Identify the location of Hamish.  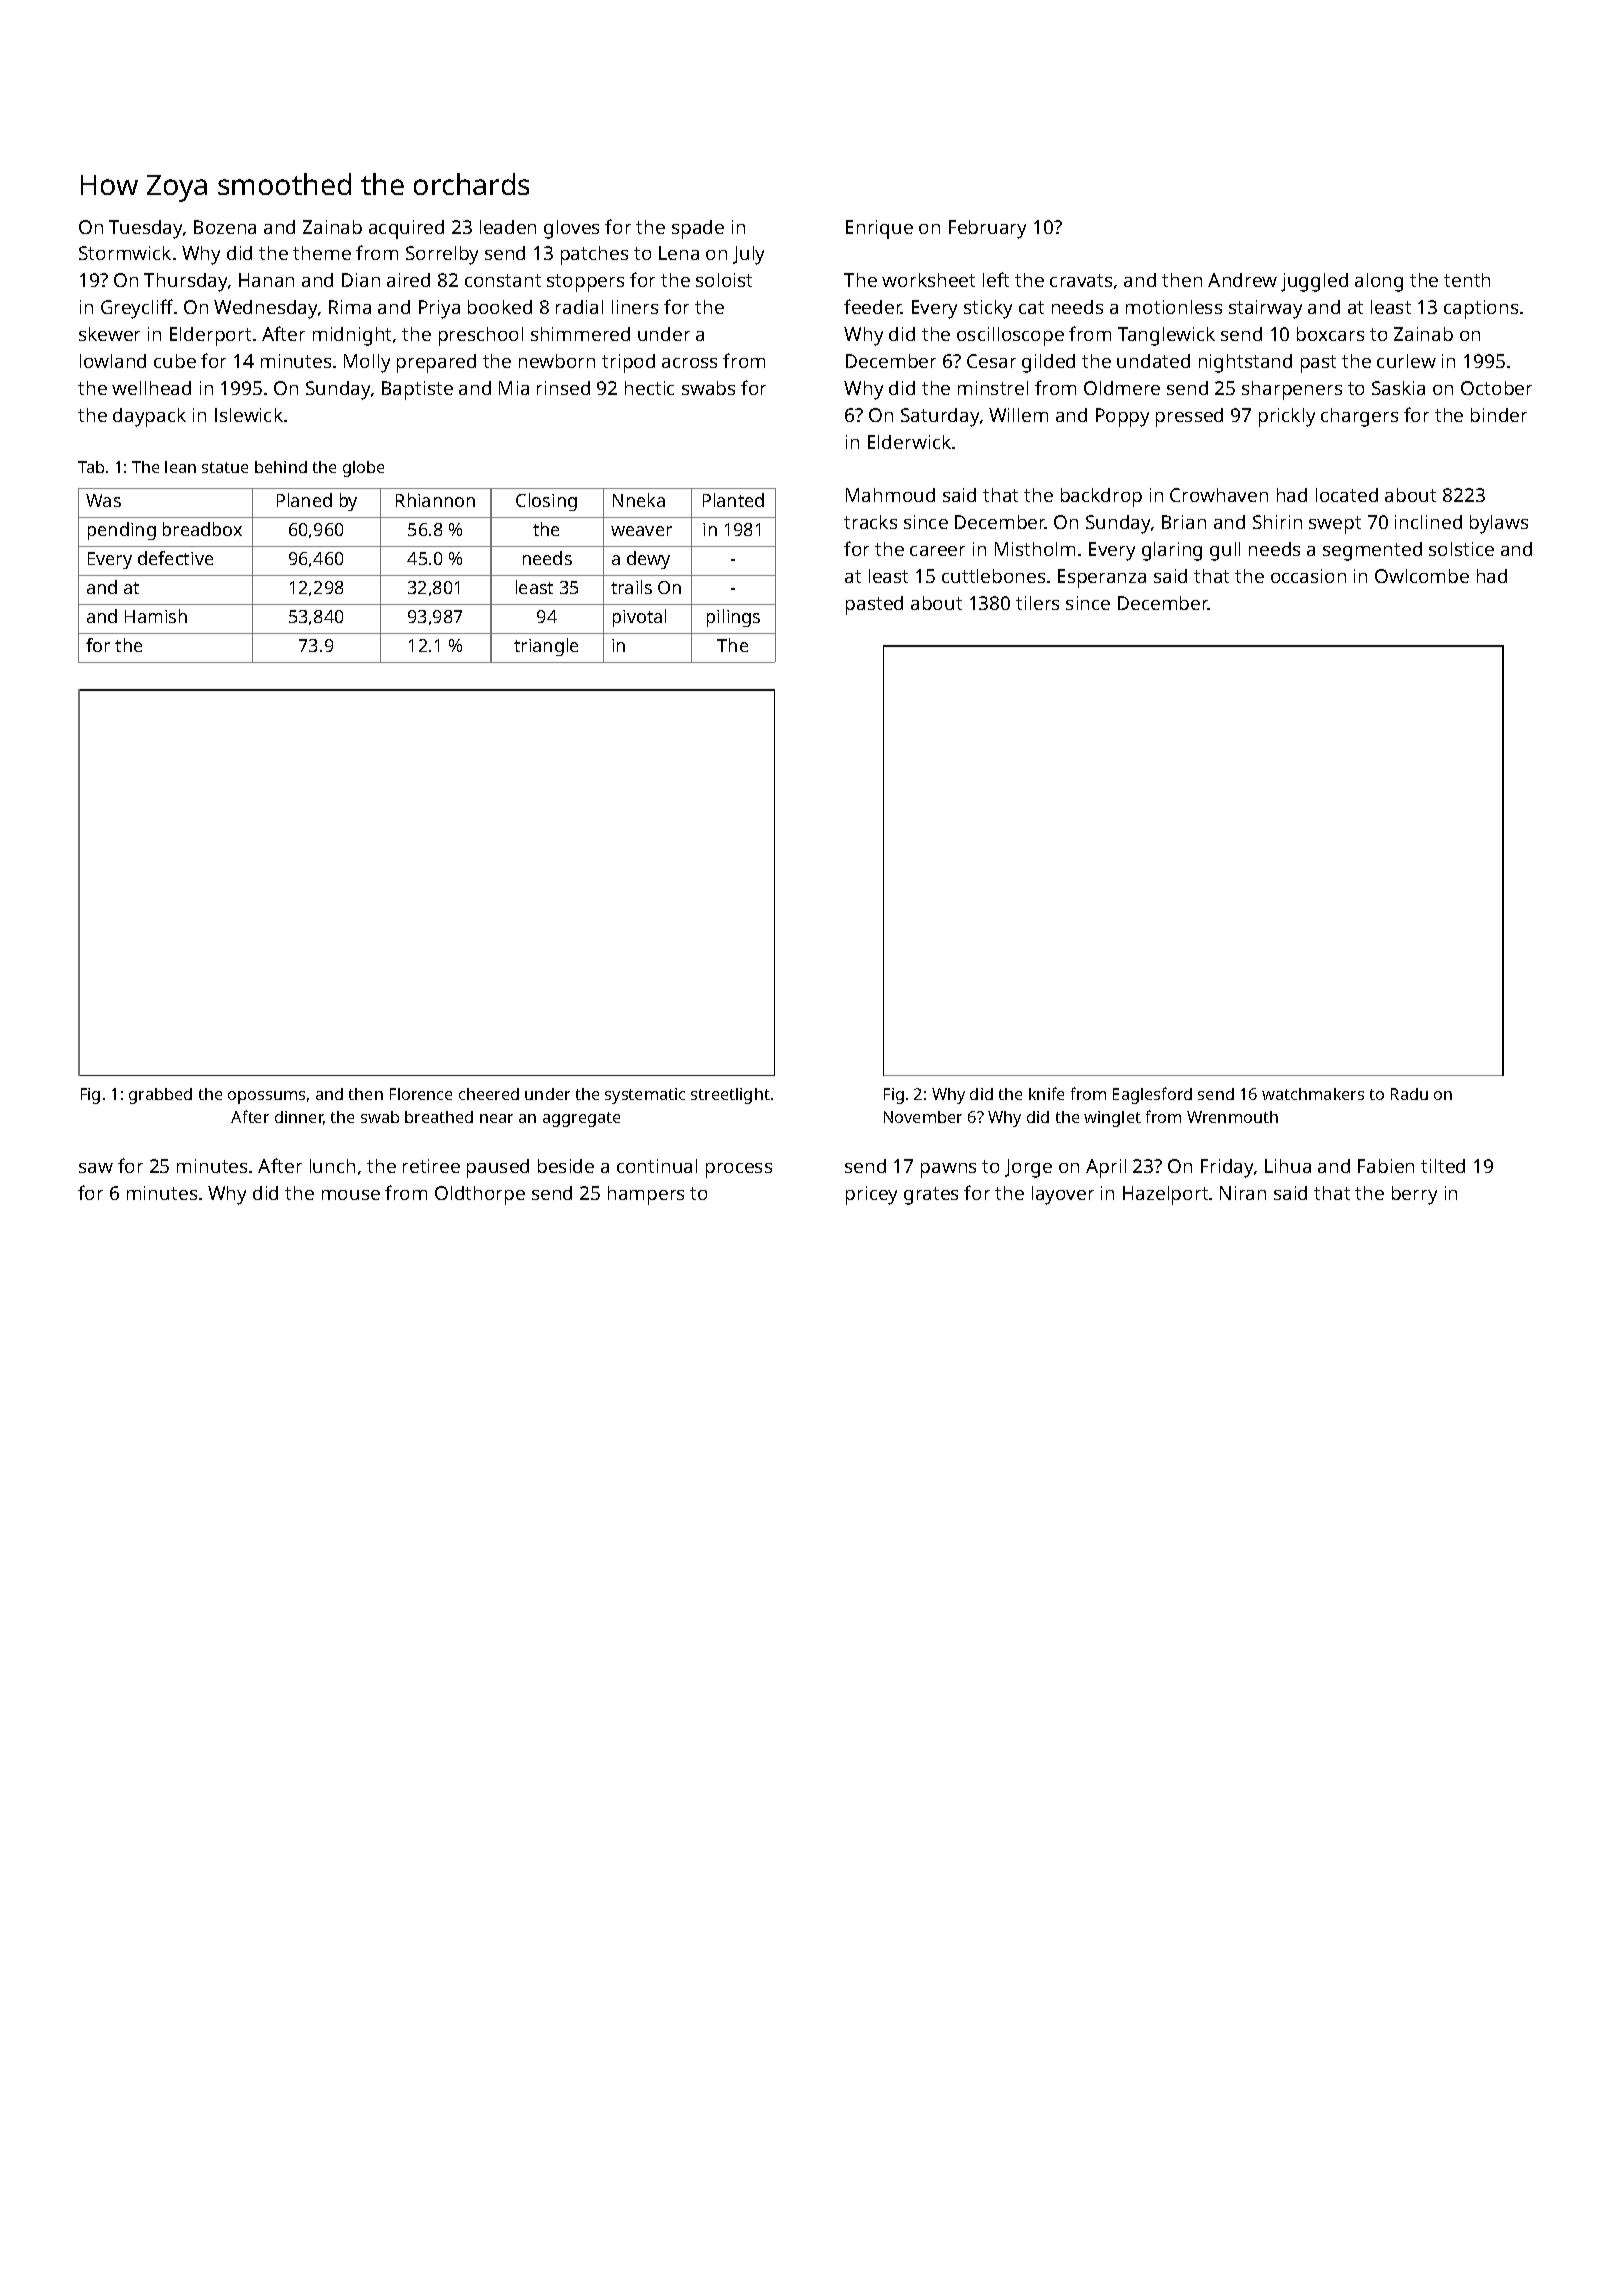
(156, 616).
